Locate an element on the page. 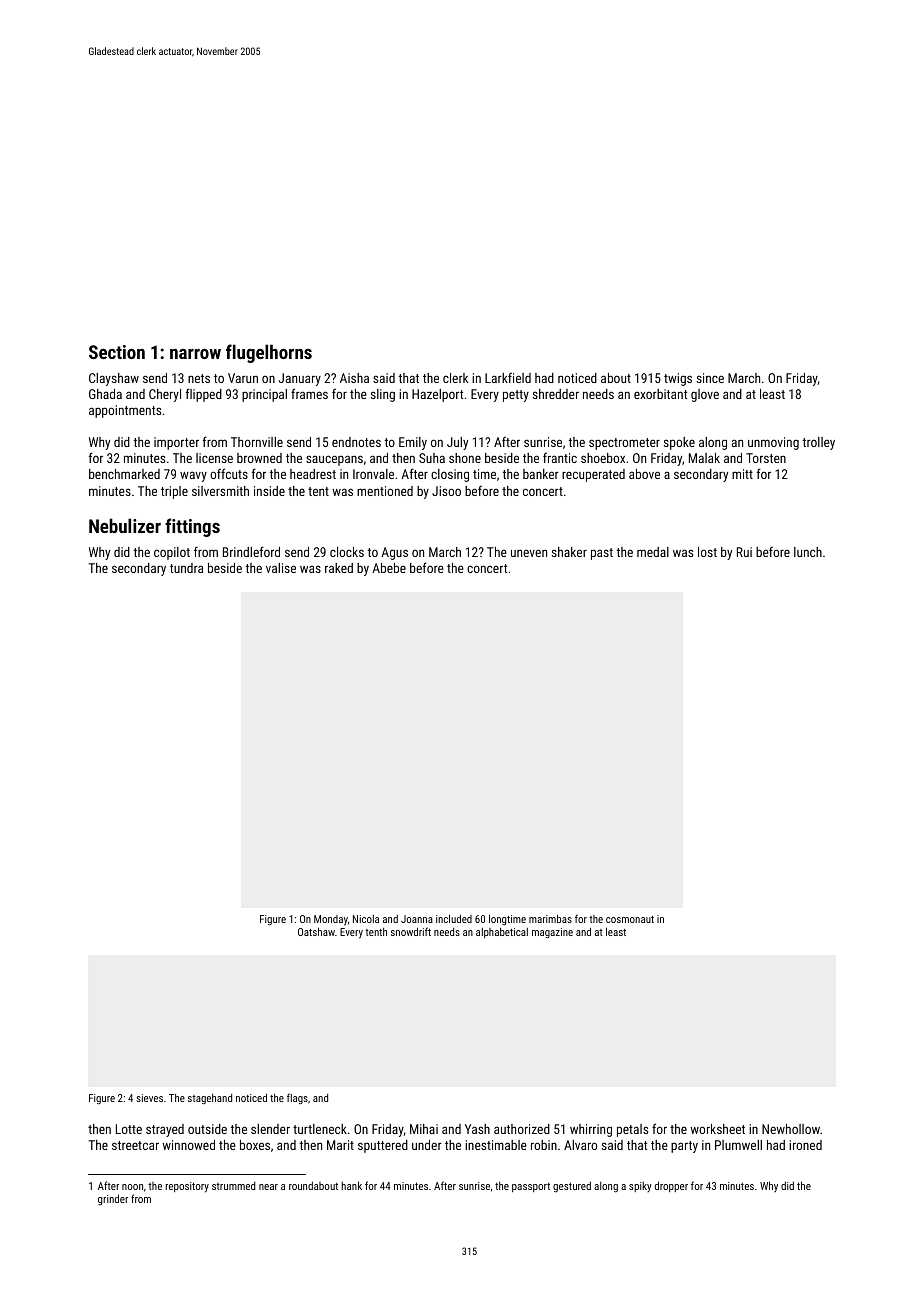  endnotes is located at coordinates (356, 442).
